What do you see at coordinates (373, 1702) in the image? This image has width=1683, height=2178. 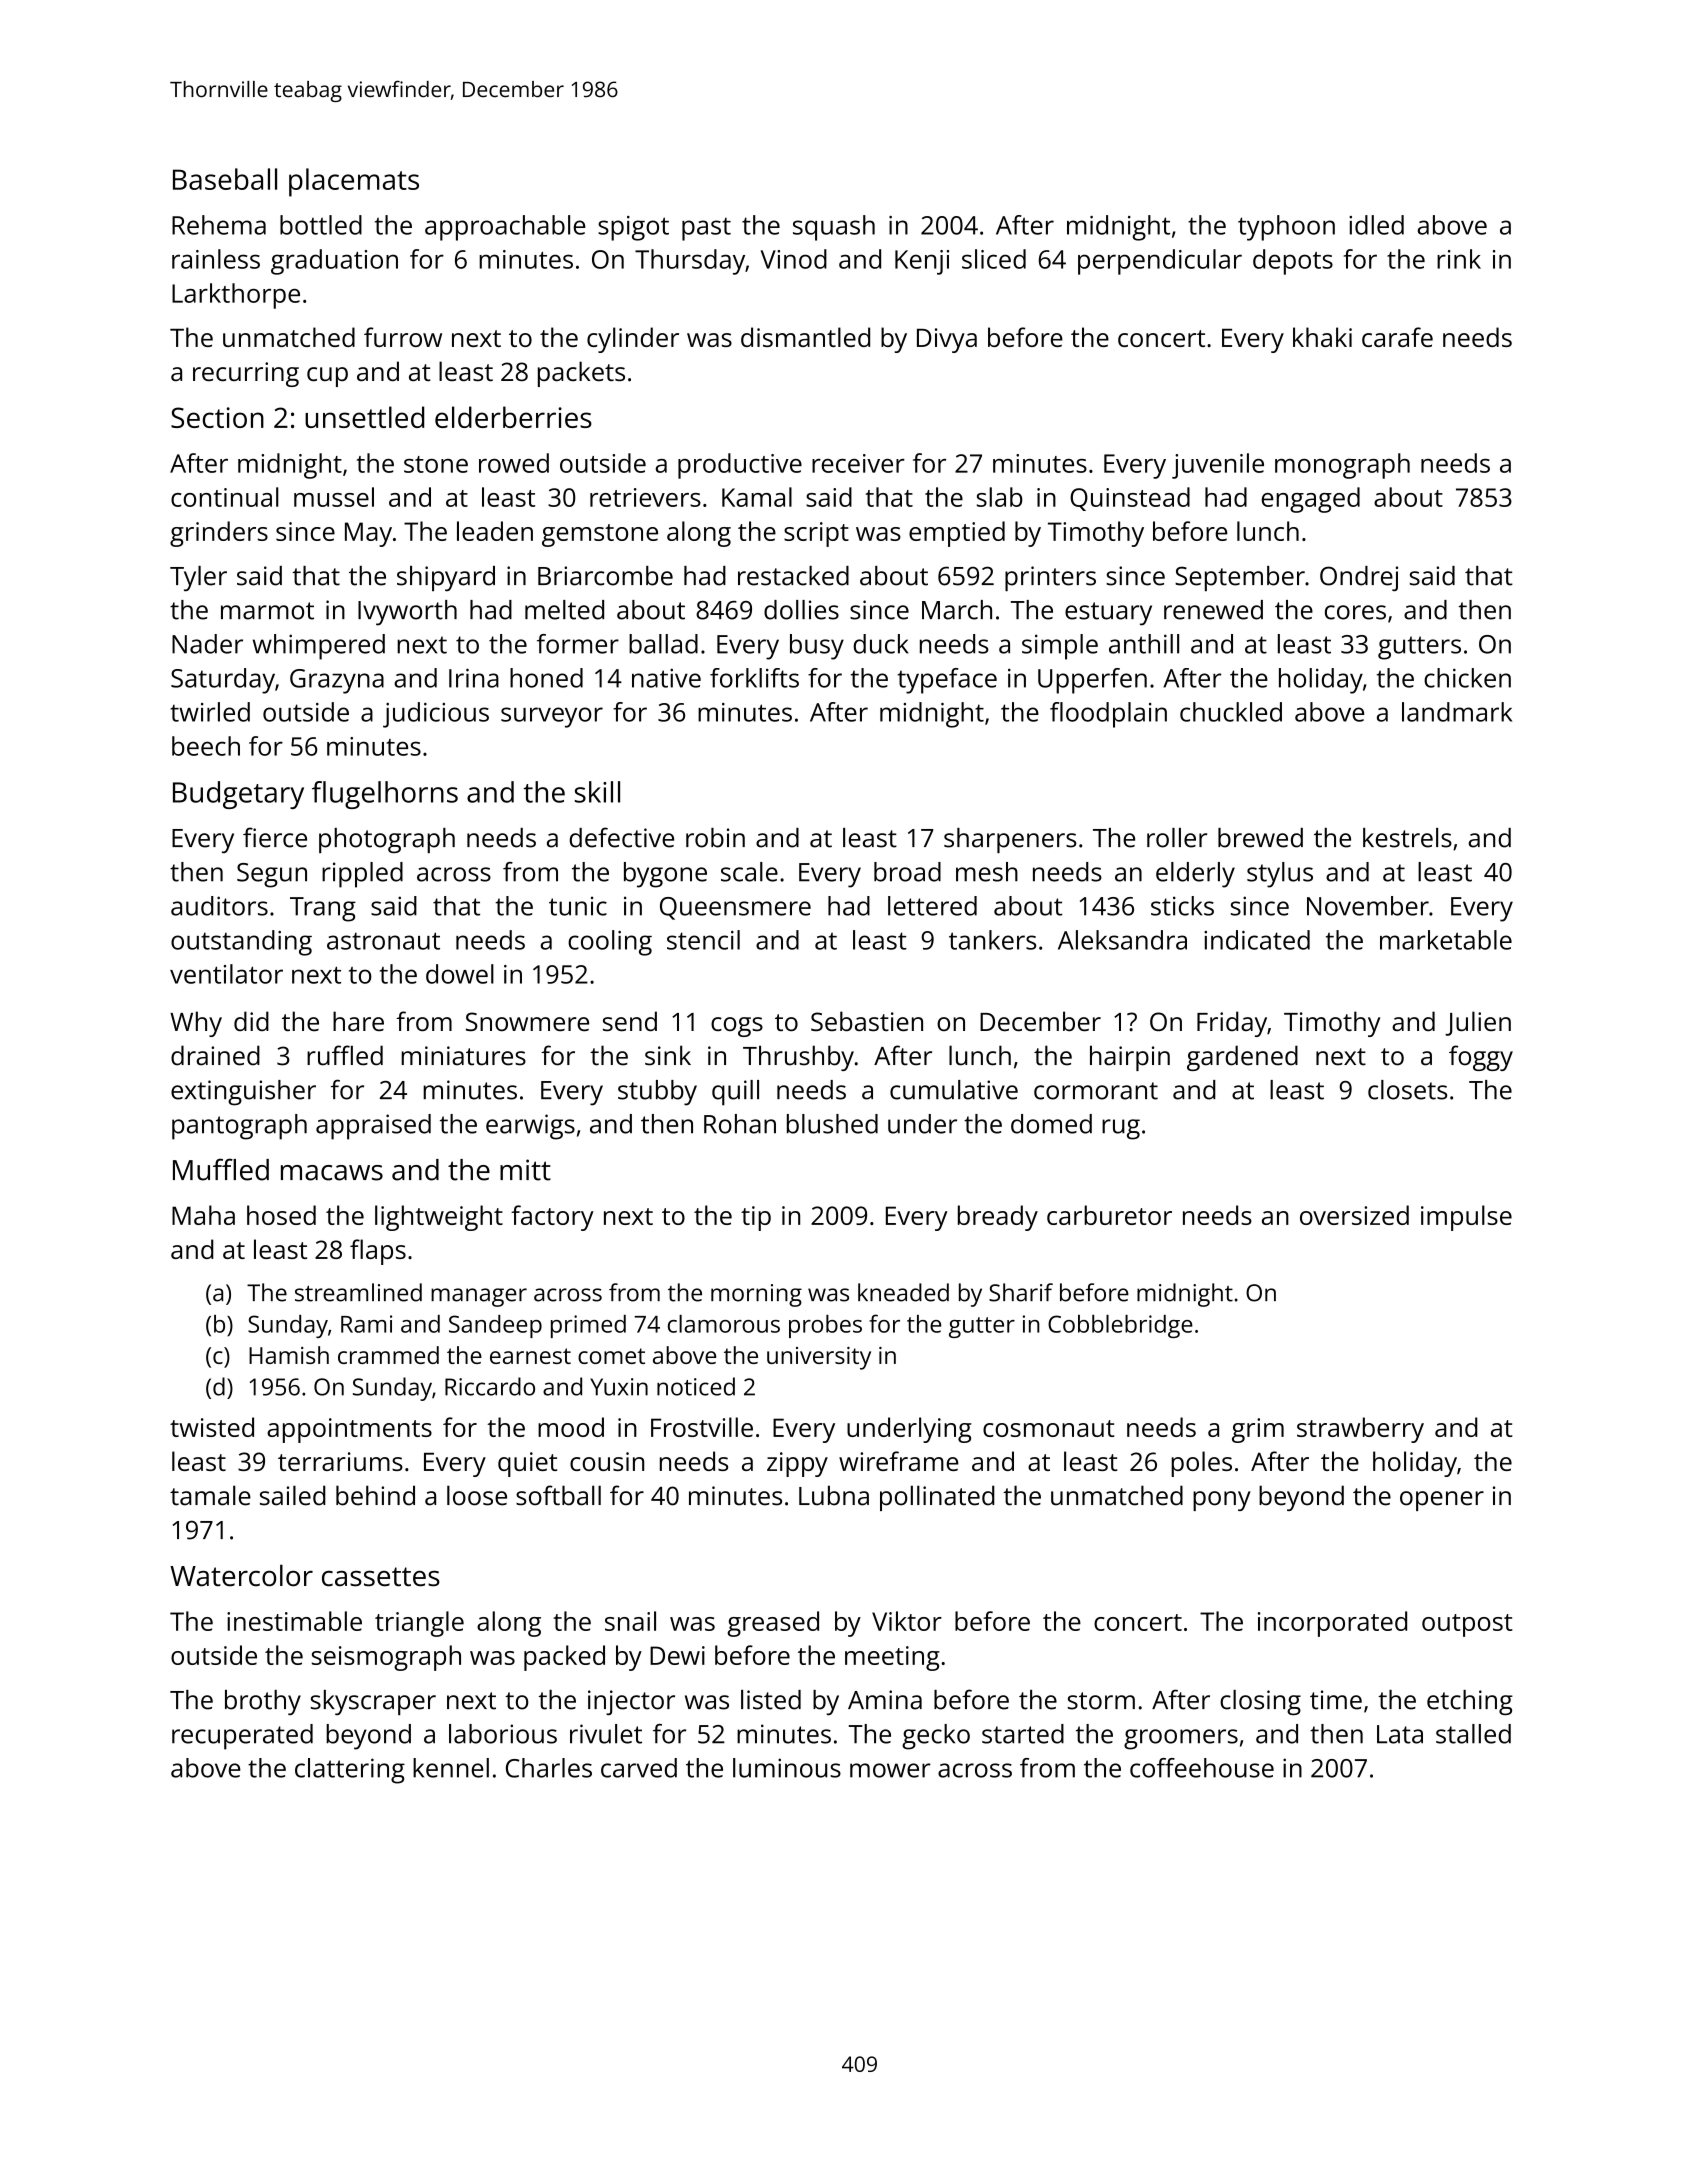 I see `skyscraper` at bounding box center [373, 1702].
